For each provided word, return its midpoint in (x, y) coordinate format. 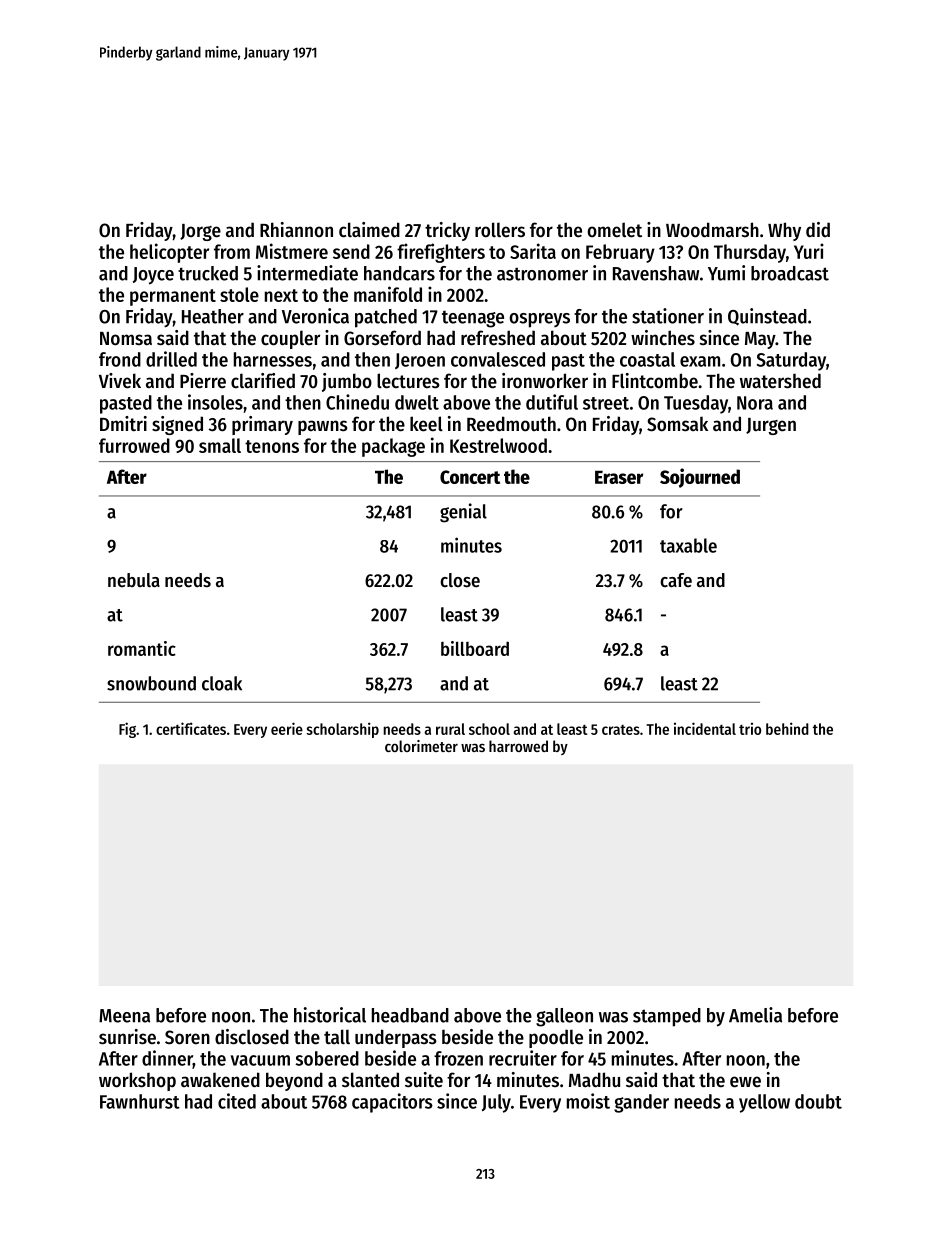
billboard (475, 648)
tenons (272, 446)
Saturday (791, 361)
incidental (705, 728)
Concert (470, 477)
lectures (408, 381)
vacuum (260, 1060)
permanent (173, 297)
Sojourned (700, 478)
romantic (142, 648)
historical (330, 1015)
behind (787, 728)
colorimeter (421, 746)
